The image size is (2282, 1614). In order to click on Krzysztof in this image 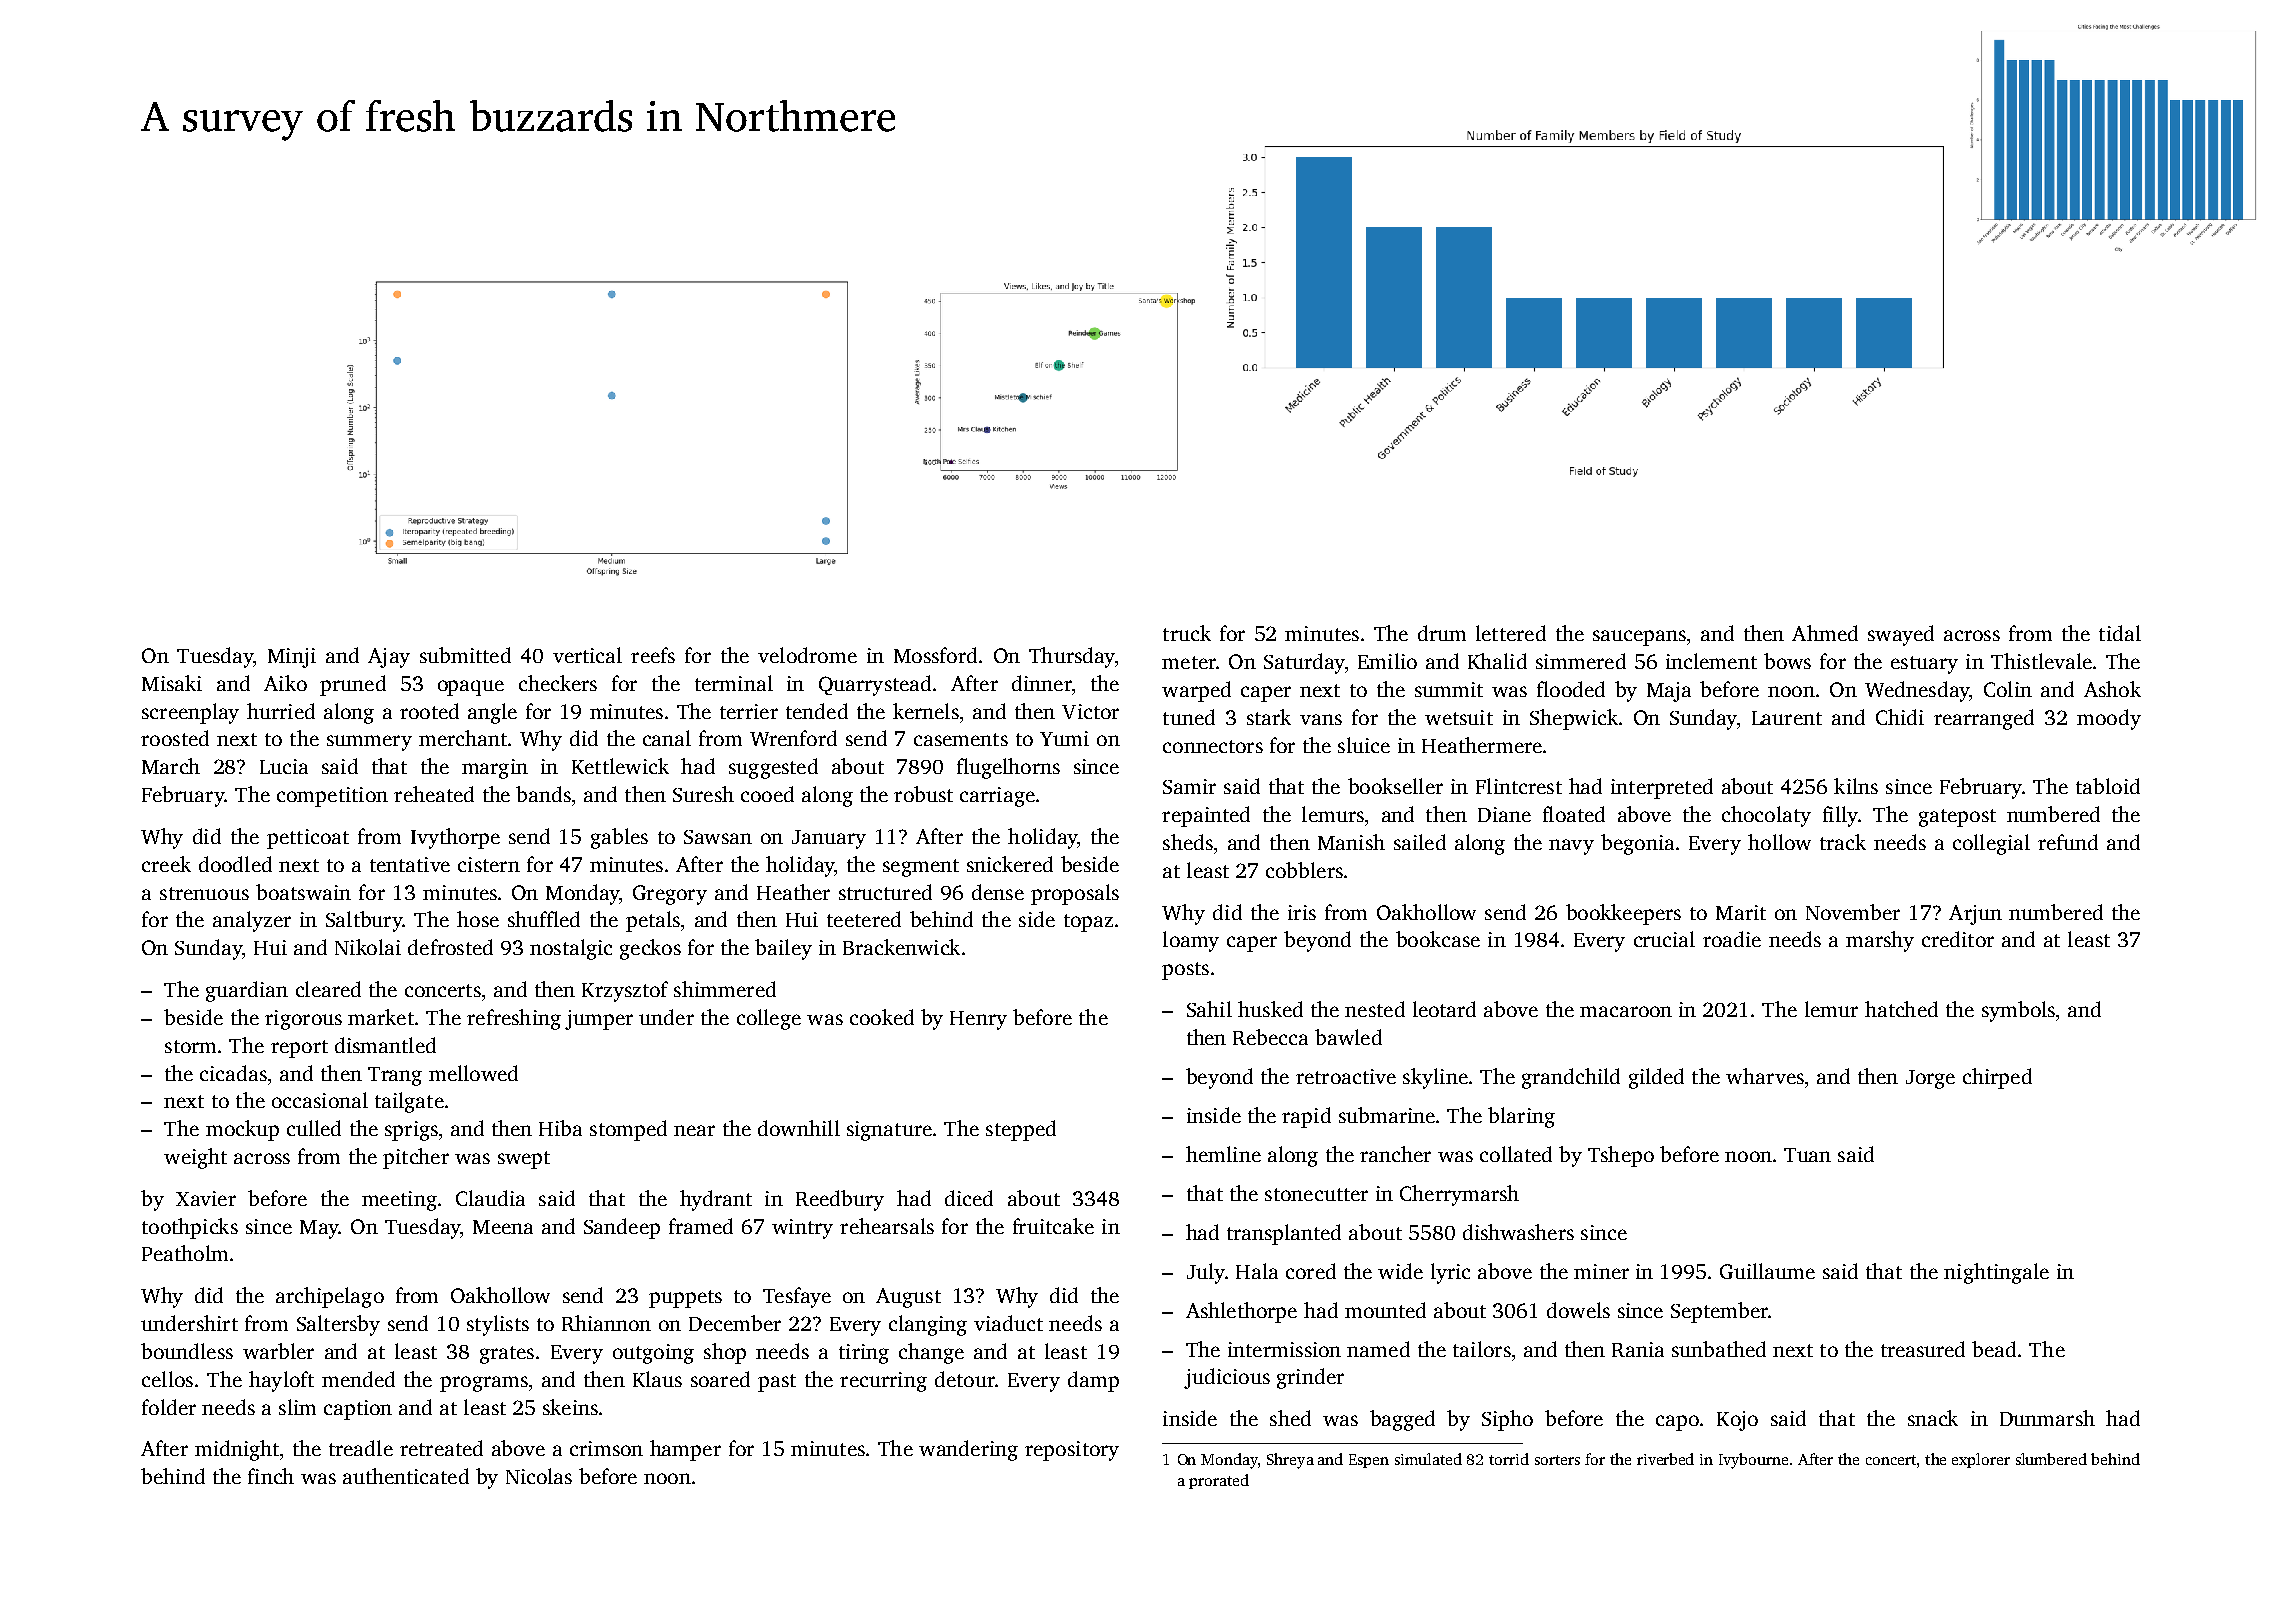, I will do `click(625, 991)`.
